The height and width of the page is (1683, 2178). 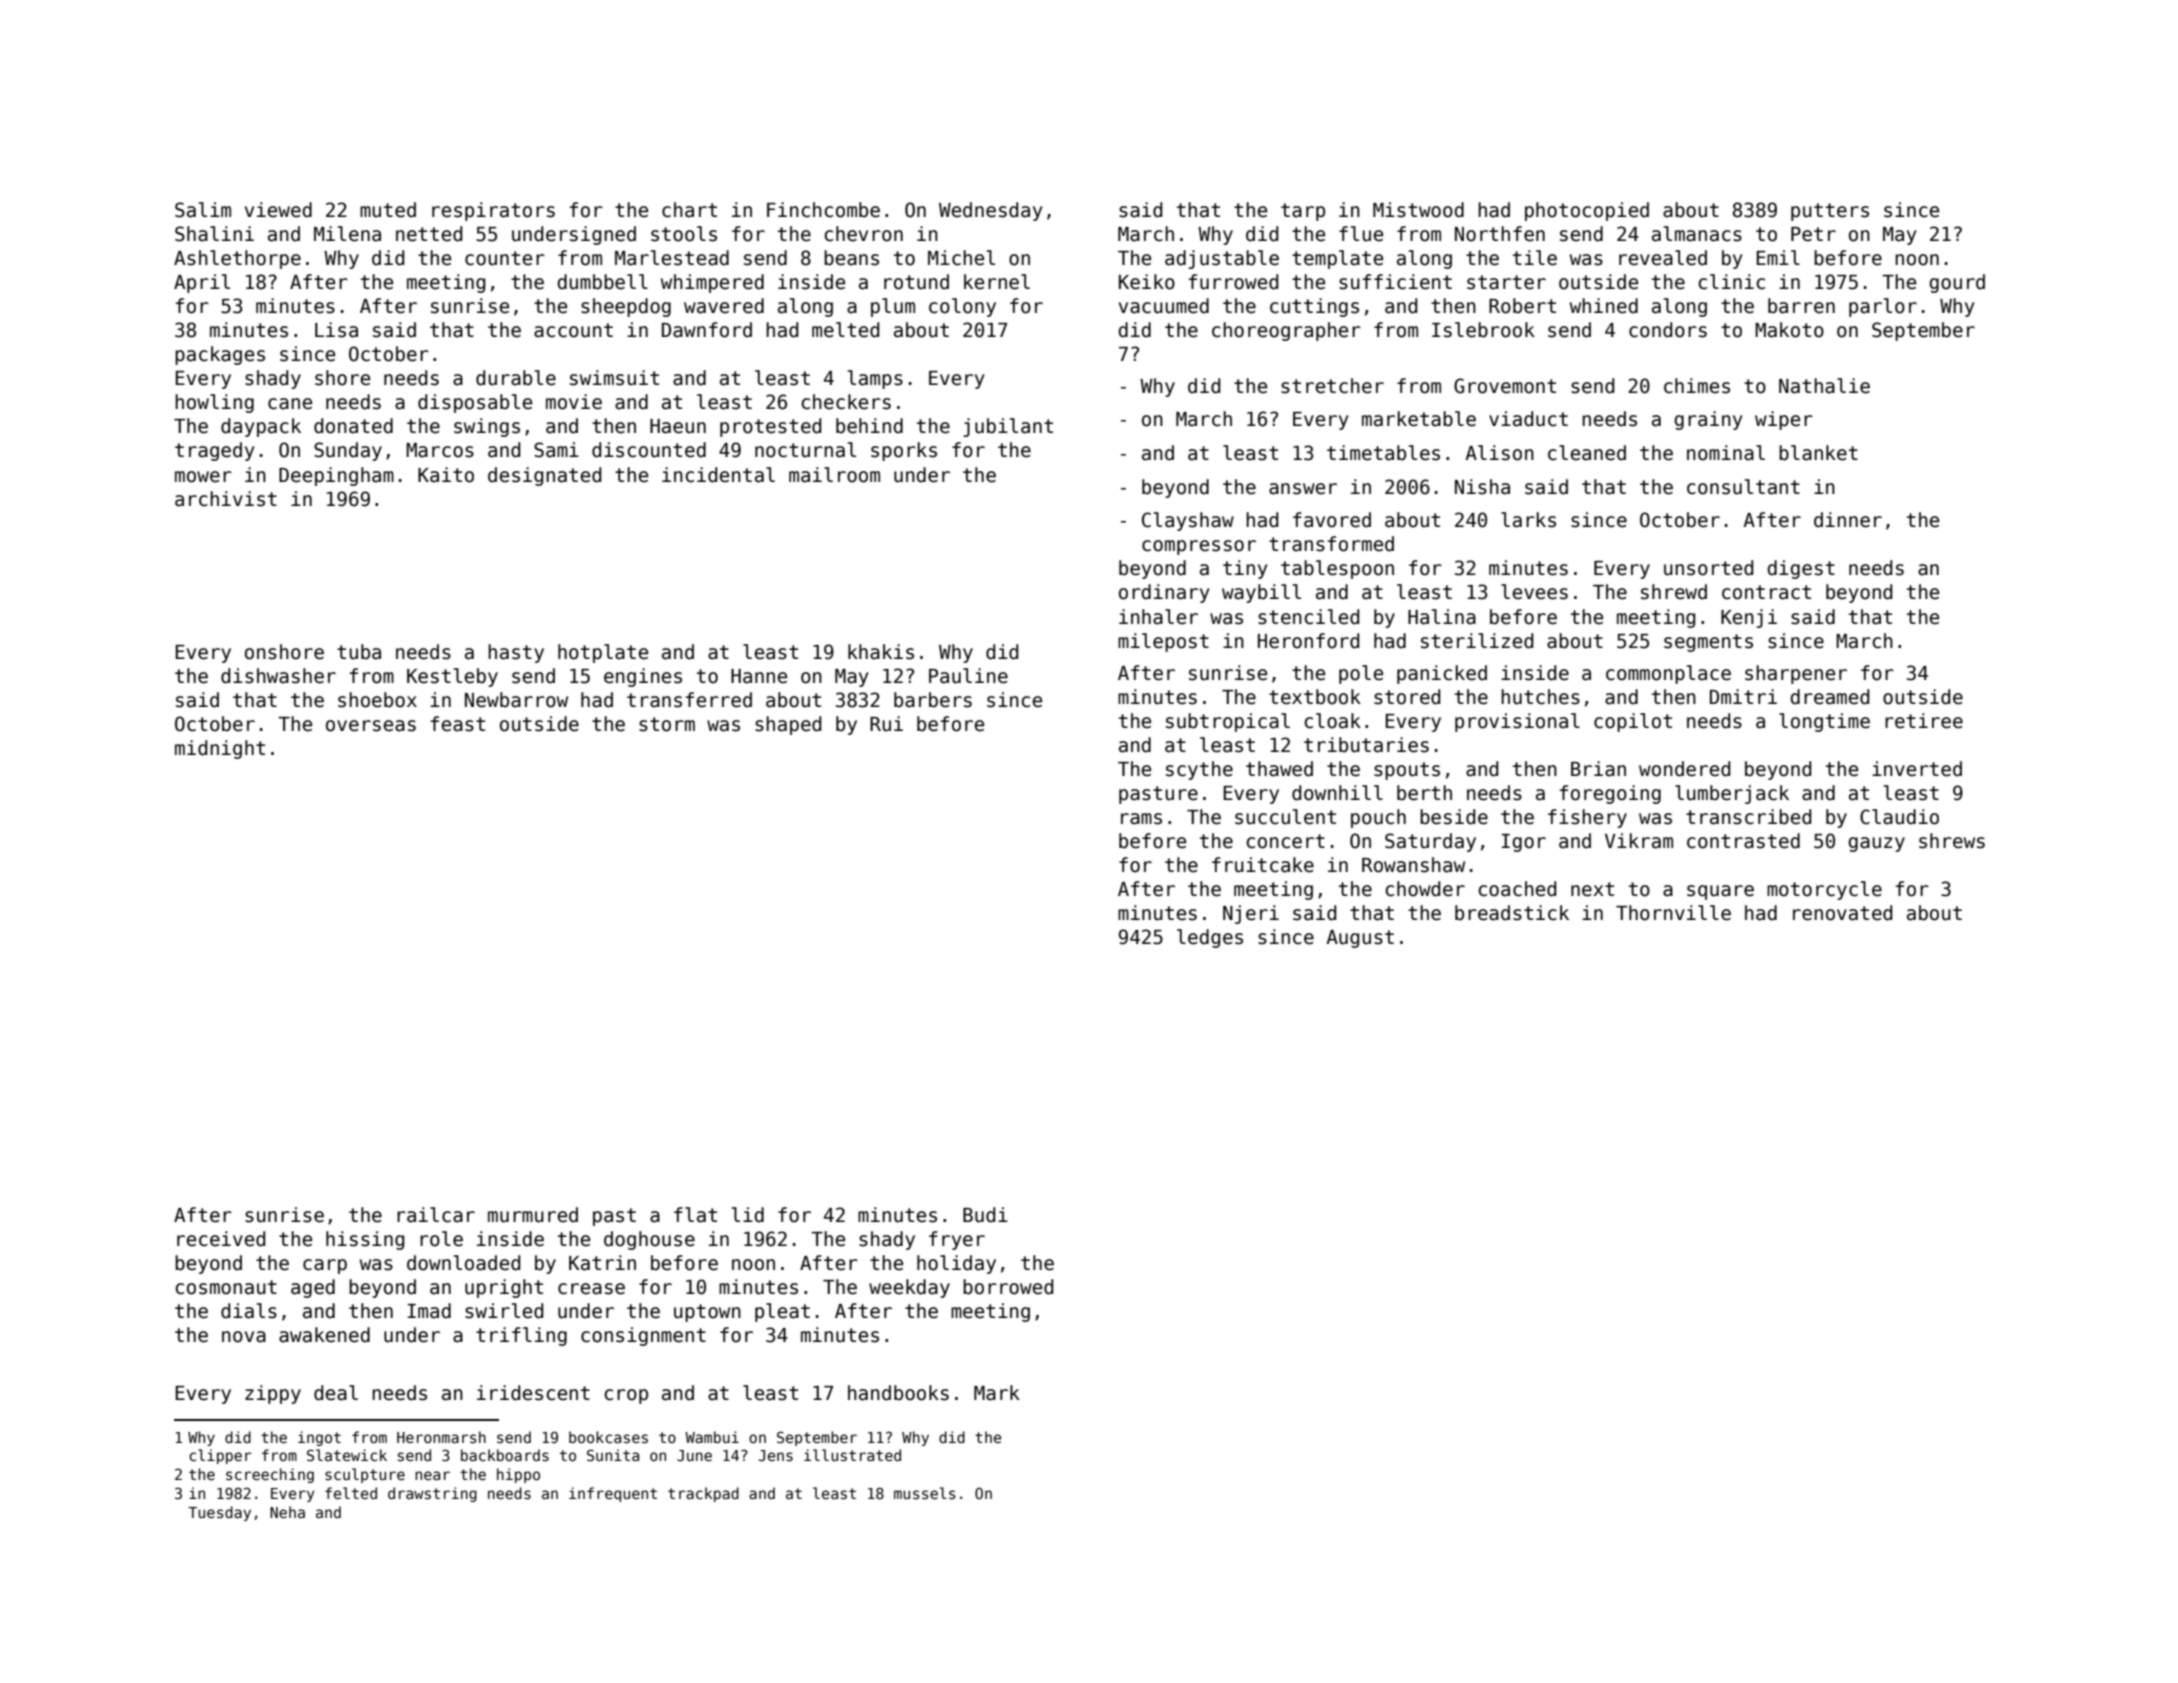 I want to click on Deepingham, so click(x=336, y=476).
